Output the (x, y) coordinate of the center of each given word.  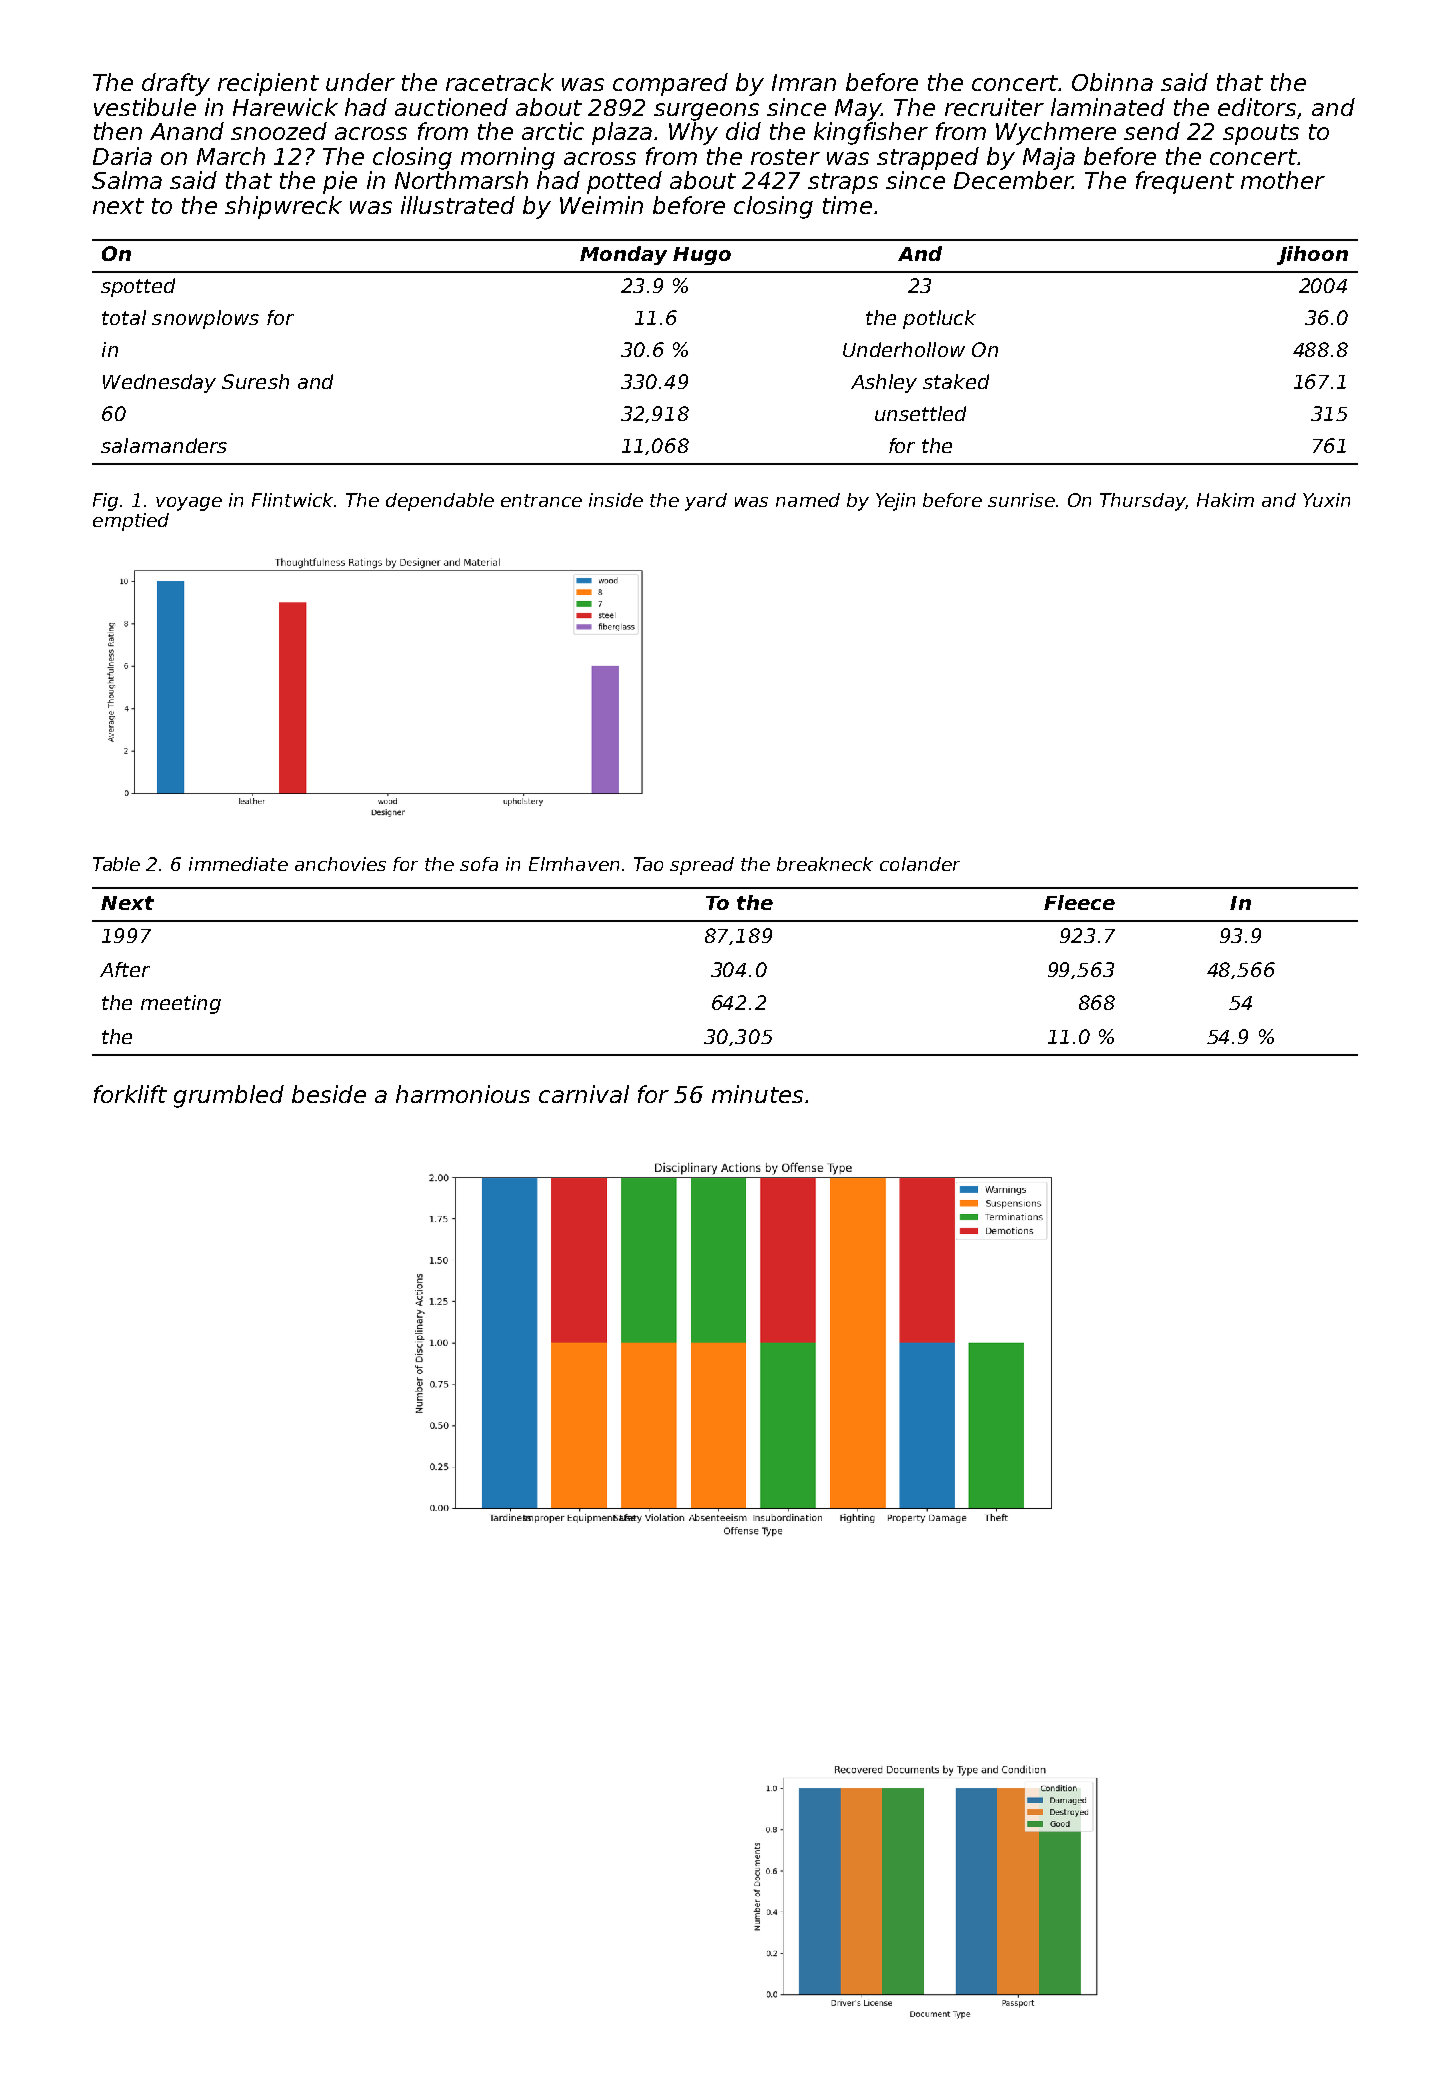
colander (920, 864)
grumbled (229, 1096)
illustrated (458, 205)
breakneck (825, 864)
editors (1257, 107)
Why (693, 133)
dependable (440, 502)
